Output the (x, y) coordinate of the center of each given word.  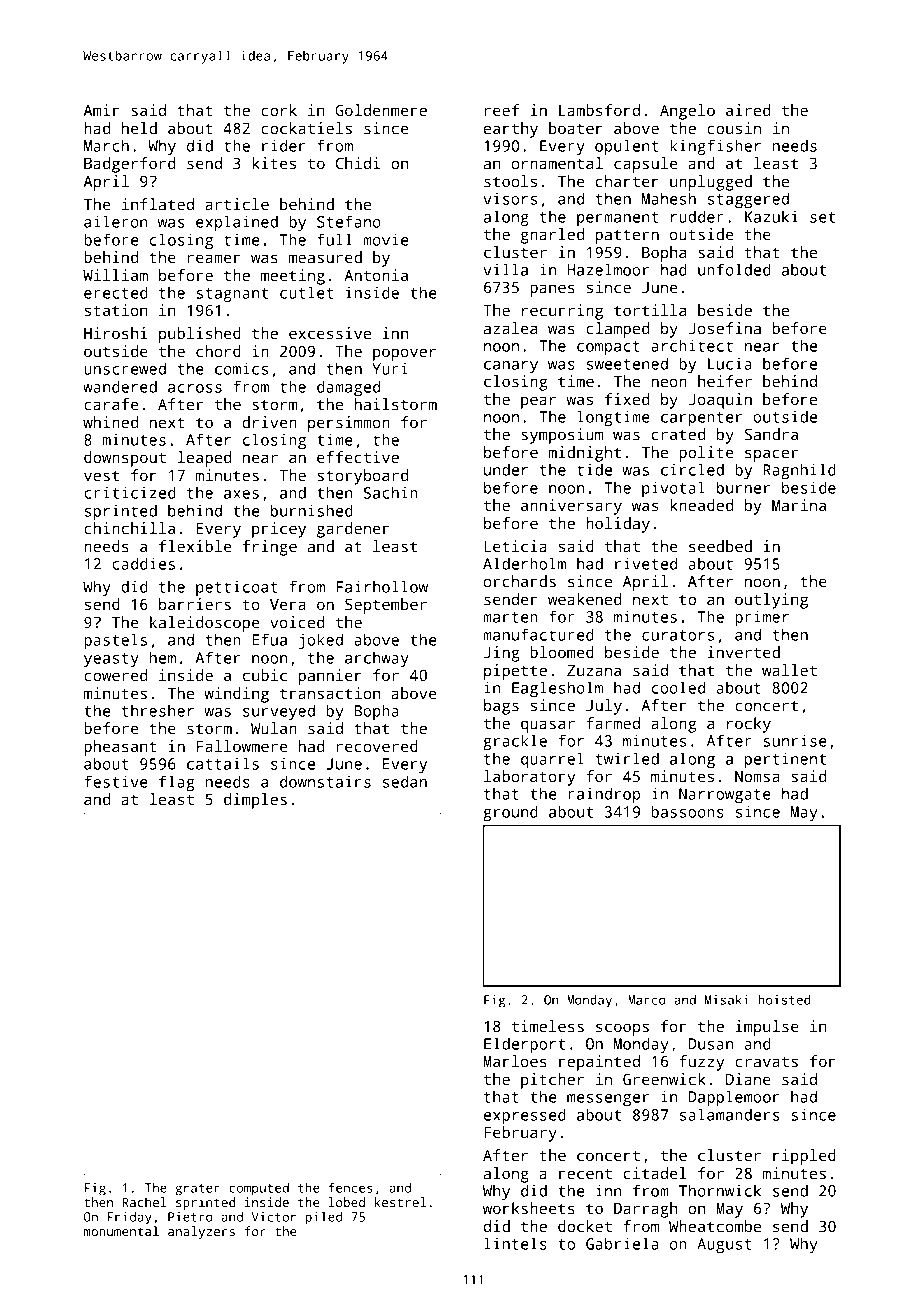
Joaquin (720, 401)
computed (259, 1189)
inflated (158, 204)
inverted (744, 652)
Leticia (515, 546)
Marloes (515, 1061)
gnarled (552, 236)
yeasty (111, 660)
